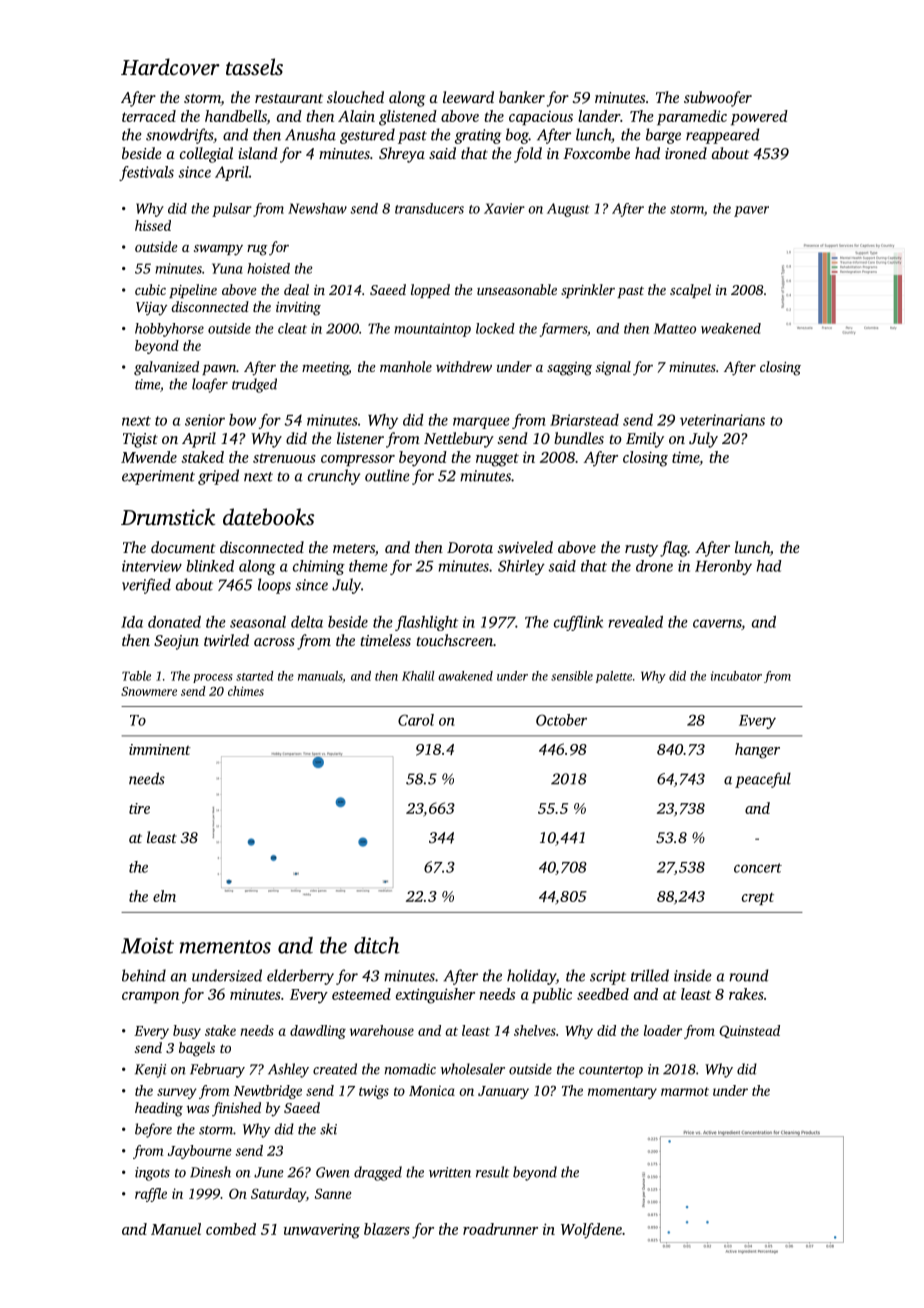 The image size is (924, 1308). I want to click on paramedic, so click(692, 117).
